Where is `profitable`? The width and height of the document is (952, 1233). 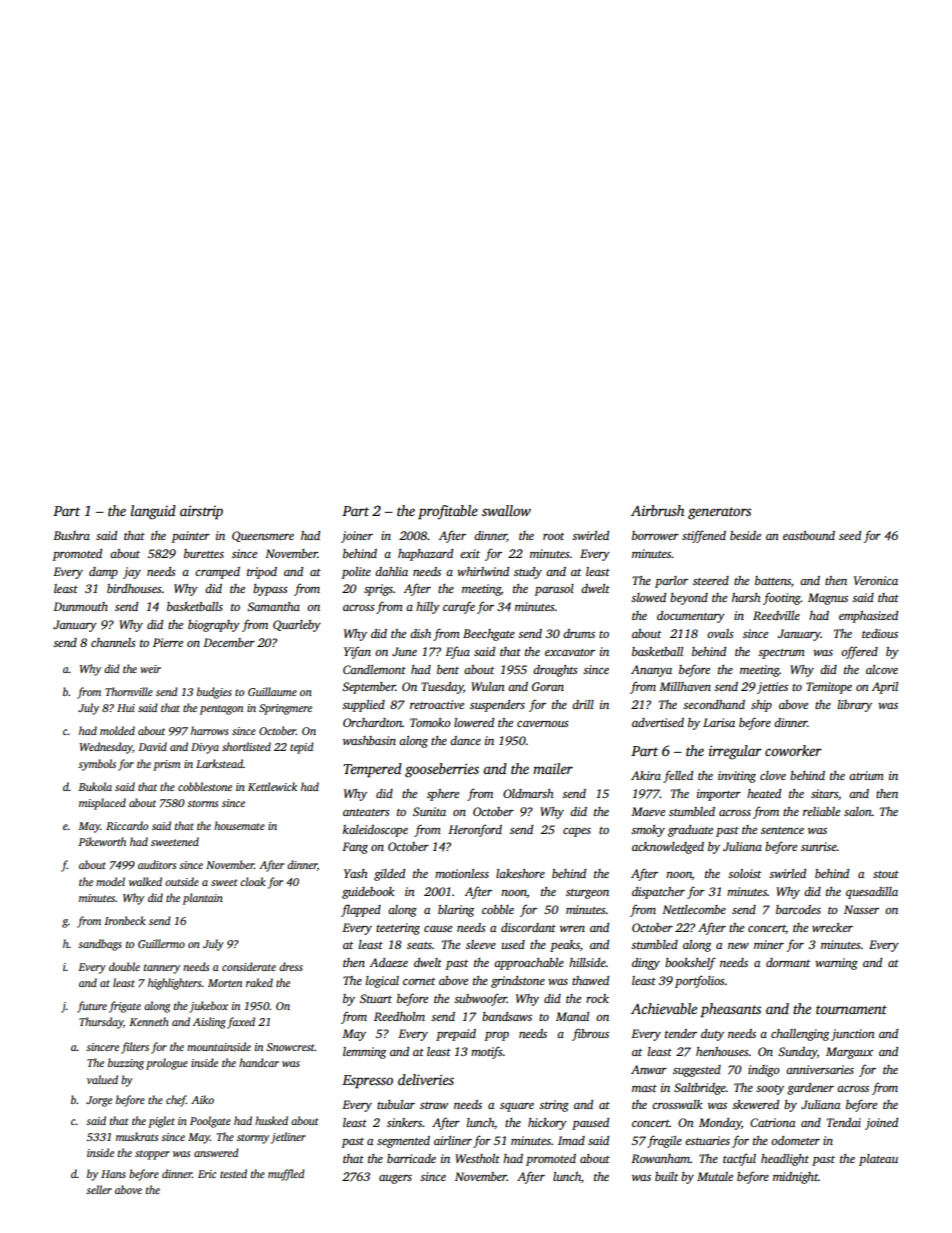
profitable is located at coordinates (448, 512).
